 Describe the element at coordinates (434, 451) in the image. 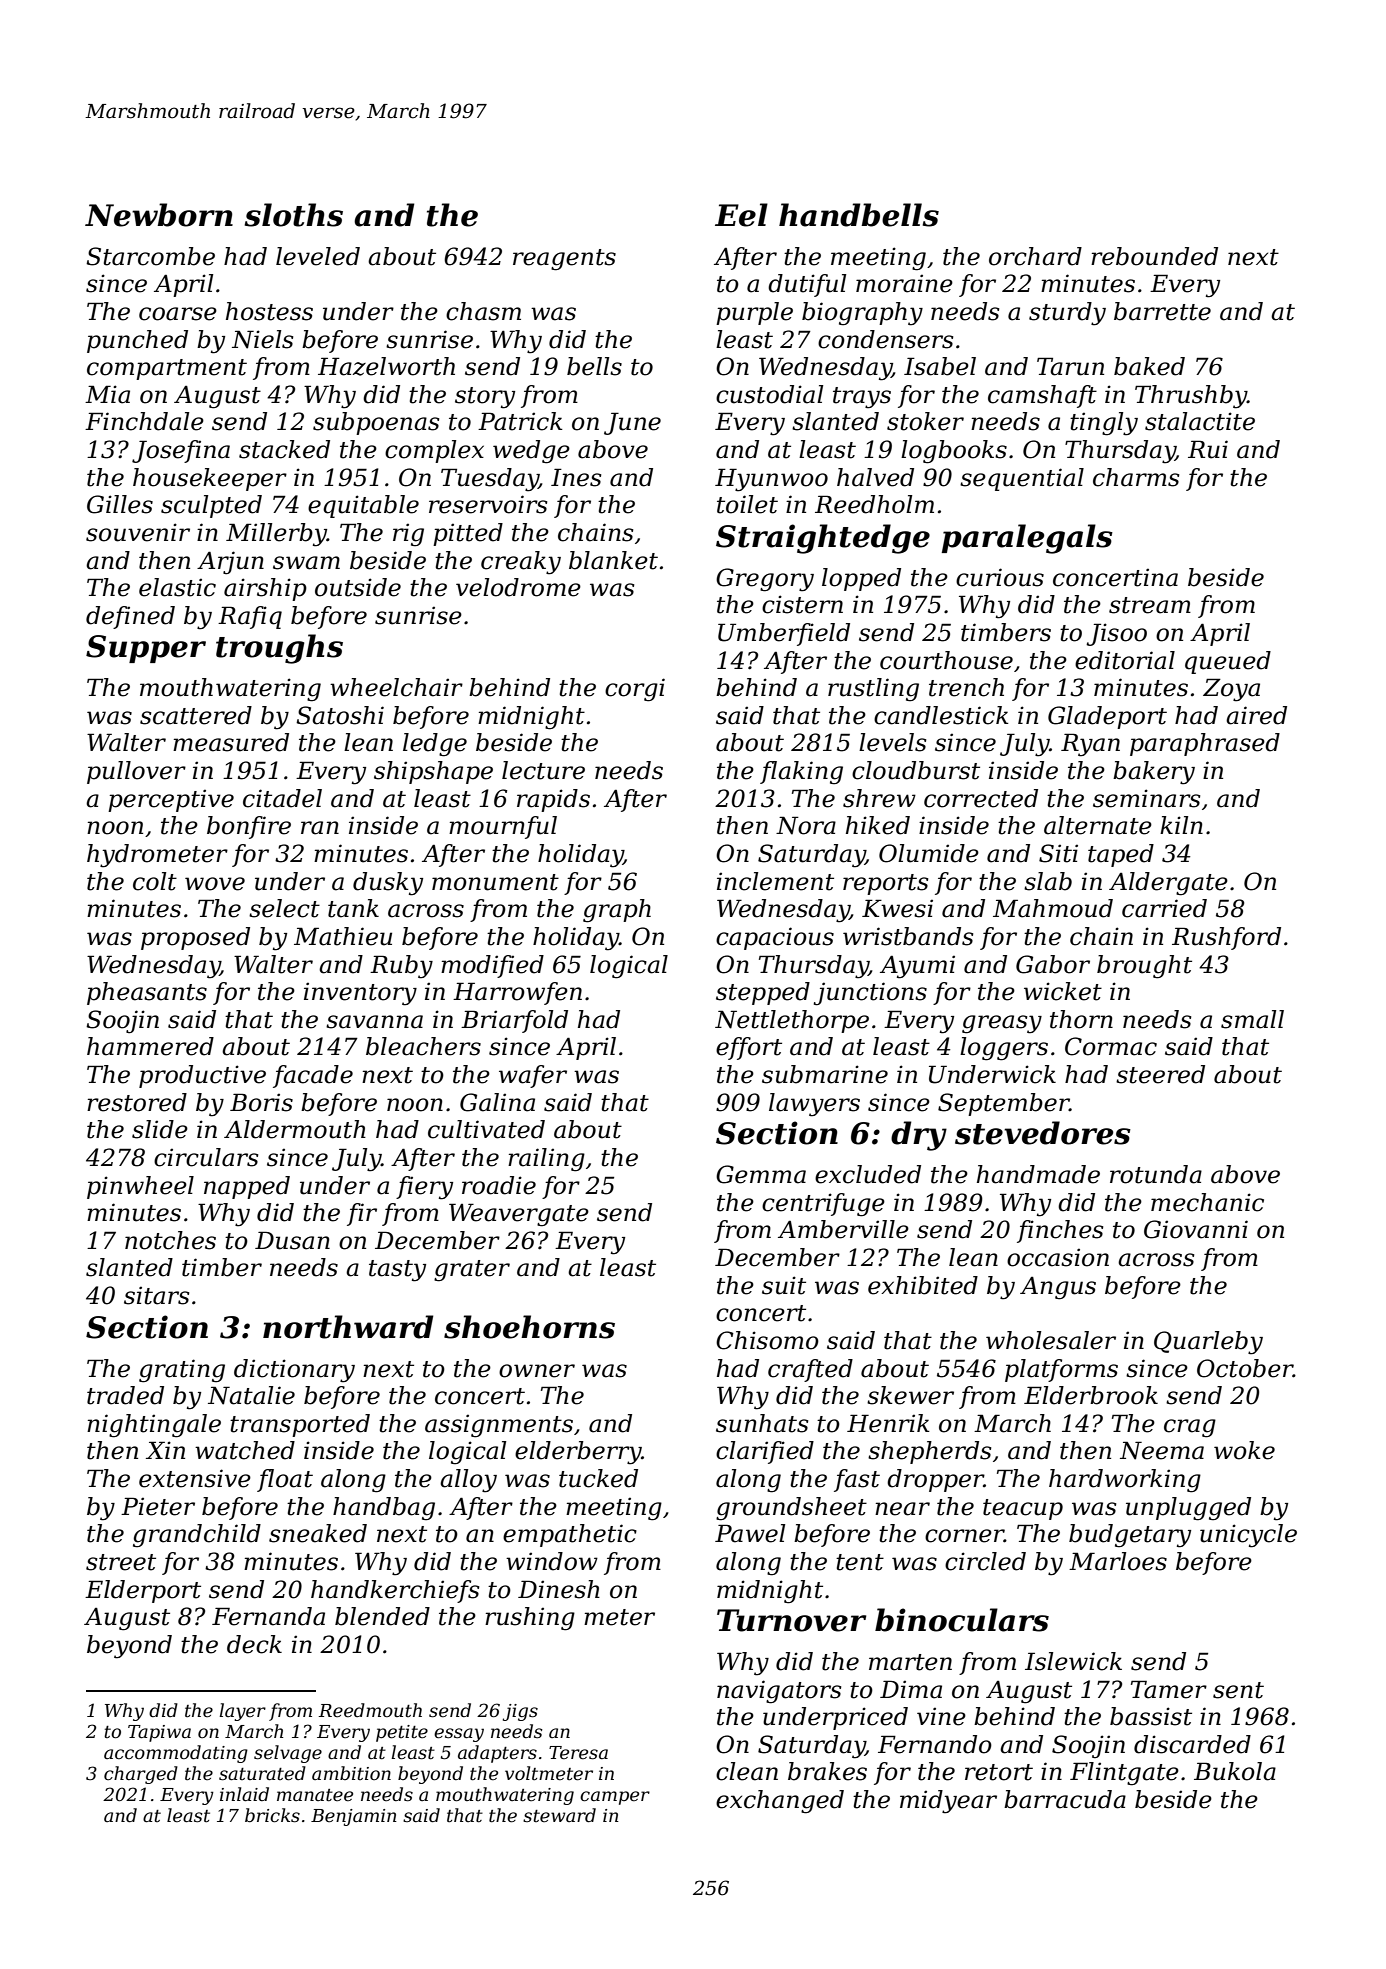

I see `complex` at that location.
